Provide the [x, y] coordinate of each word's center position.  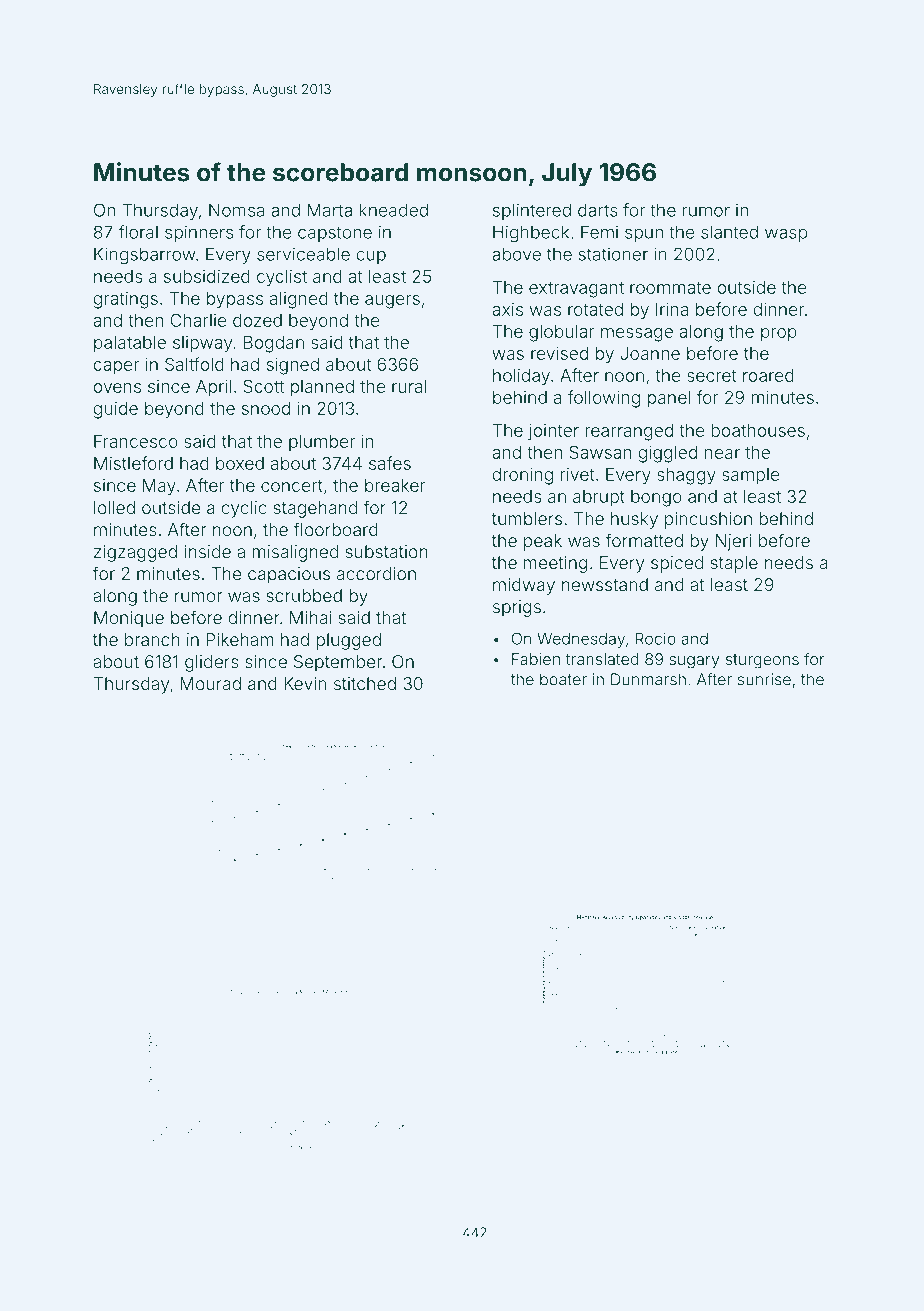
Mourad [210, 683]
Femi [599, 232]
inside [207, 551]
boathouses [758, 430]
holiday [521, 377]
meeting [555, 564]
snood [266, 408]
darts [598, 210]
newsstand [605, 584]
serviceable [303, 254]
